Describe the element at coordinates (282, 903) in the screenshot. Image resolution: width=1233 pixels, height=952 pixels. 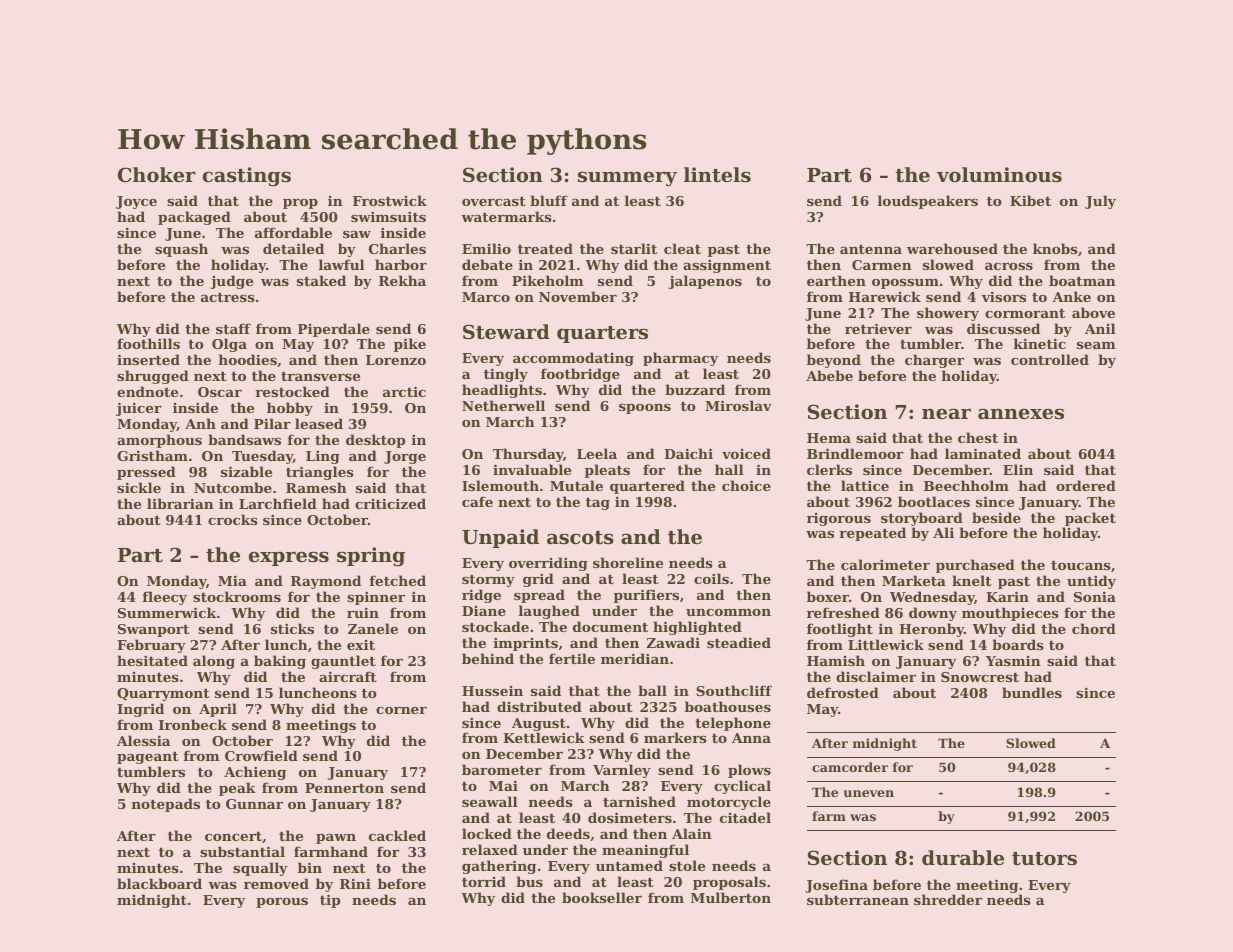
I see `porous` at that location.
